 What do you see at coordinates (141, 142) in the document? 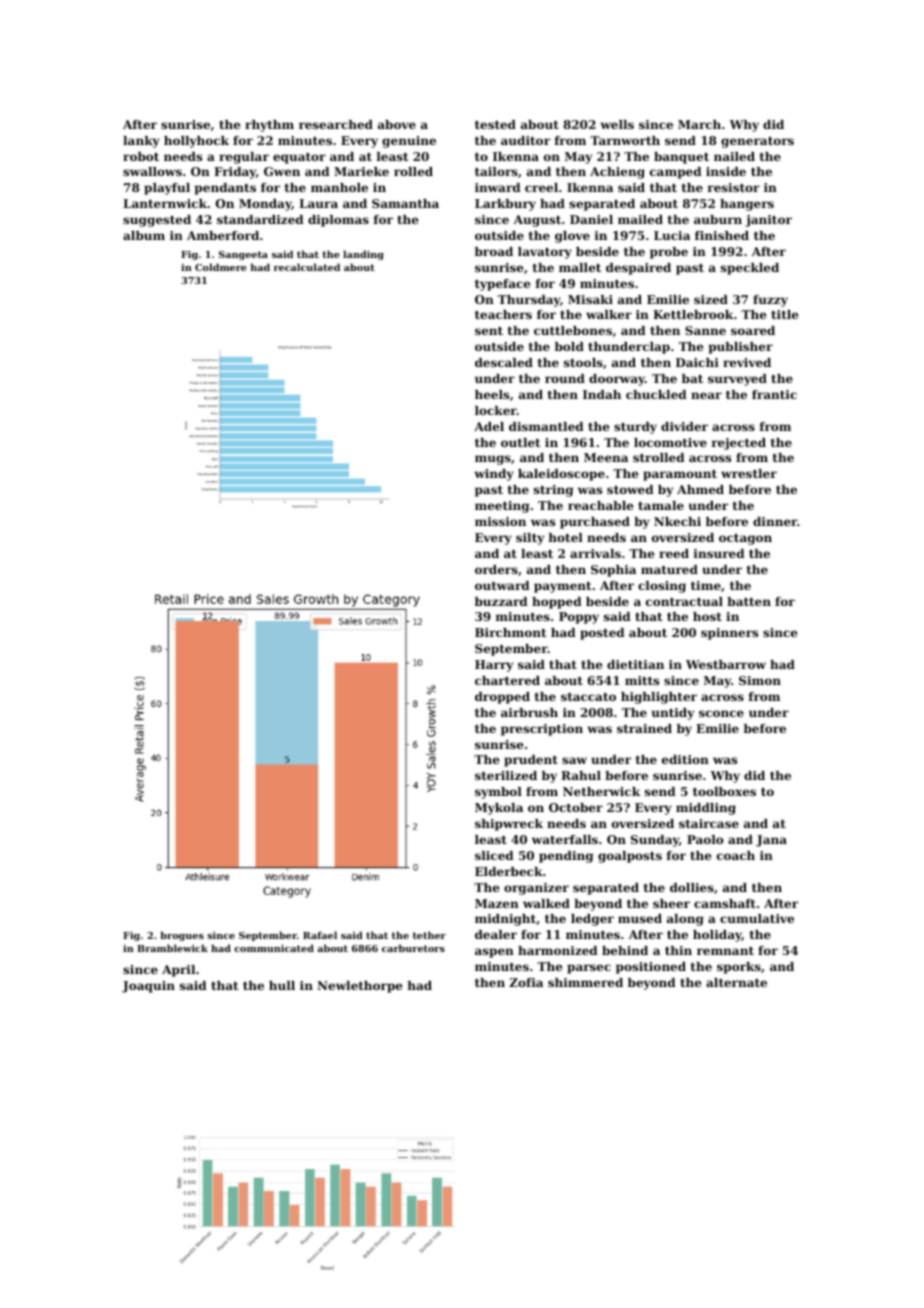
I see `lanky` at bounding box center [141, 142].
